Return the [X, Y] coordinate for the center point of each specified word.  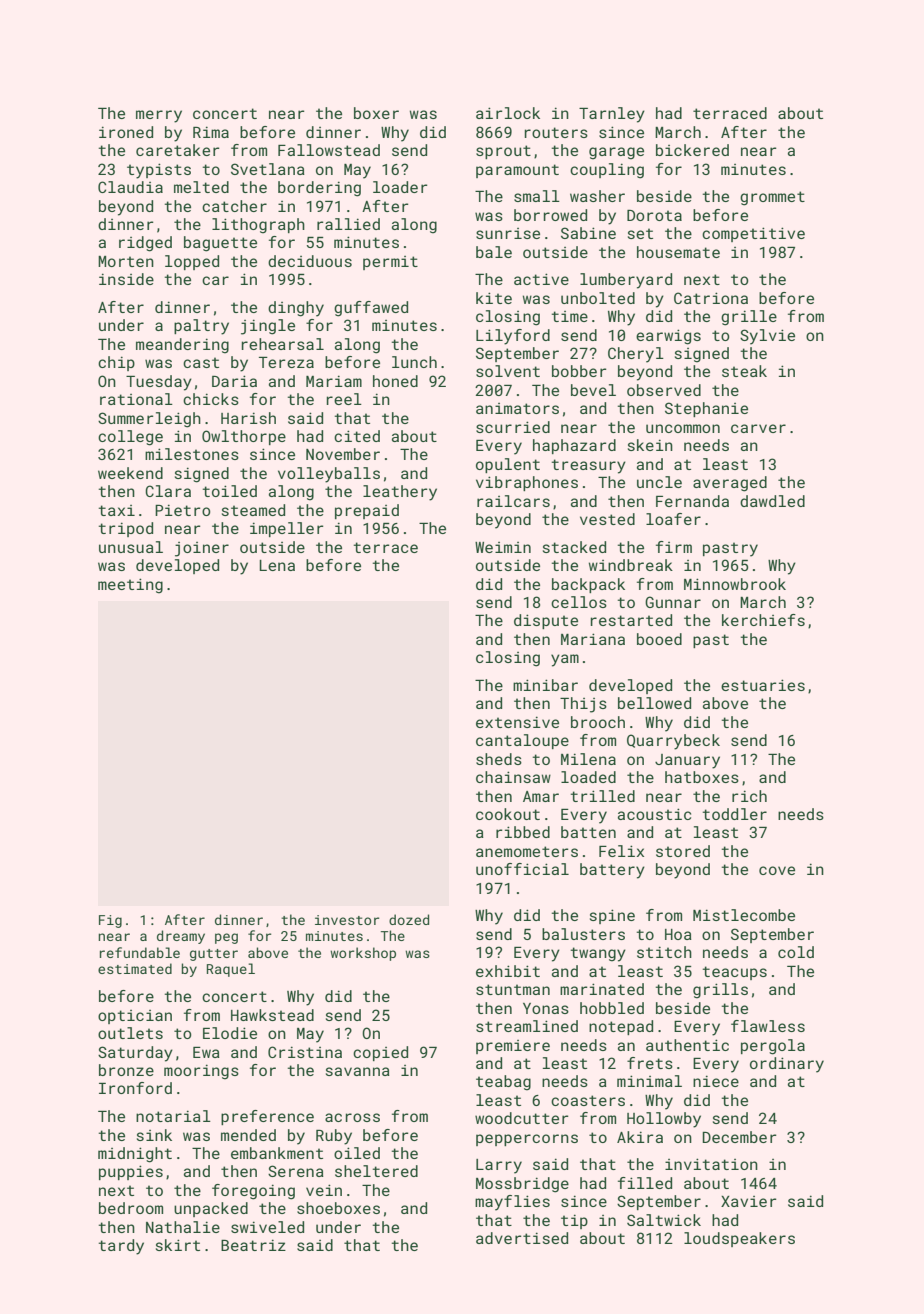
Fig [110, 921]
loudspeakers [739, 1239]
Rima [211, 132]
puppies [131, 1172]
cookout [508, 814]
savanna [358, 1071]
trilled [603, 796]
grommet [772, 198]
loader [400, 187]
